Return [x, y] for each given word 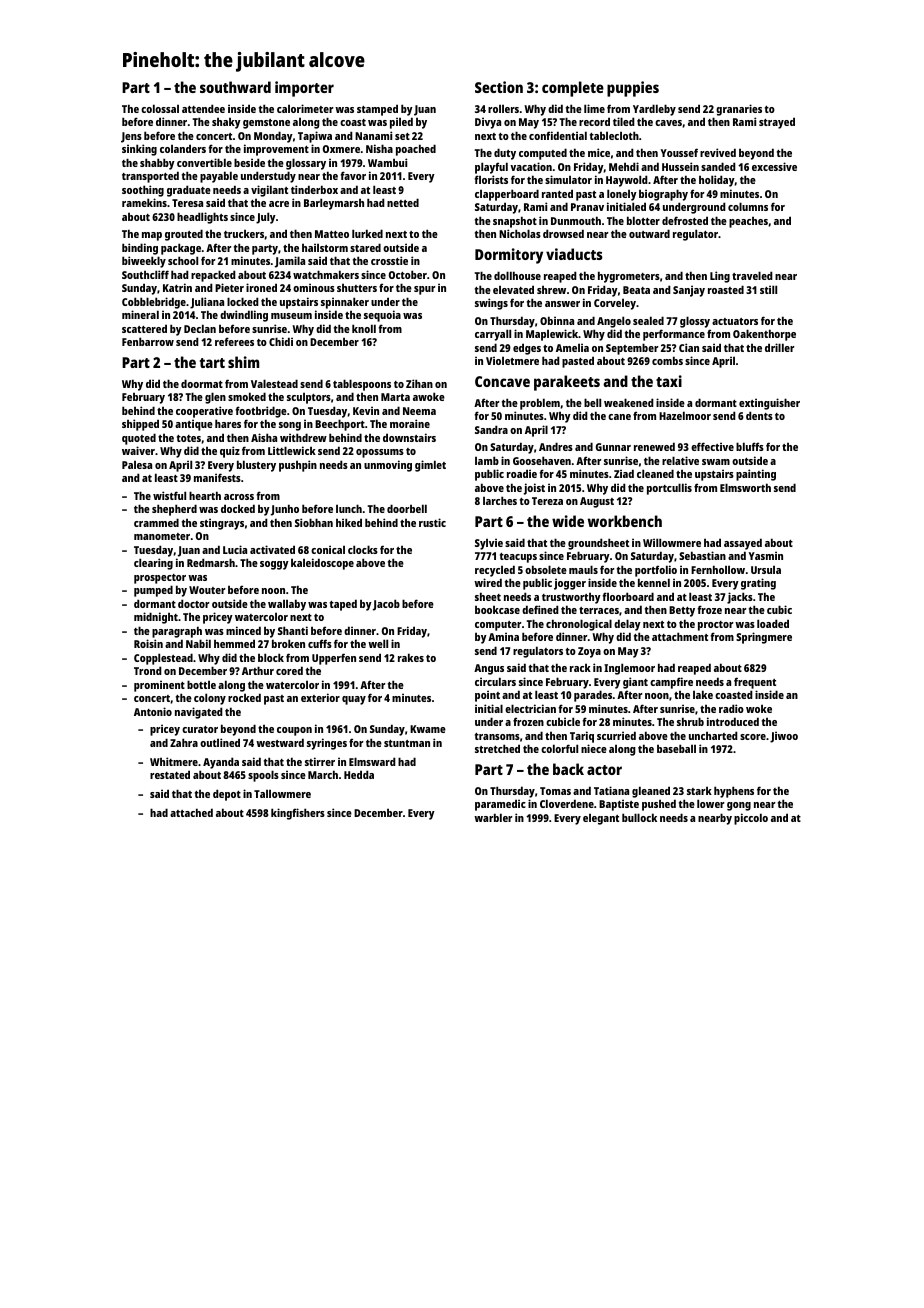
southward [235, 87]
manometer [162, 536]
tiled [624, 121]
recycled [495, 571]
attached [191, 812]
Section [499, 87]
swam [716, 462]
